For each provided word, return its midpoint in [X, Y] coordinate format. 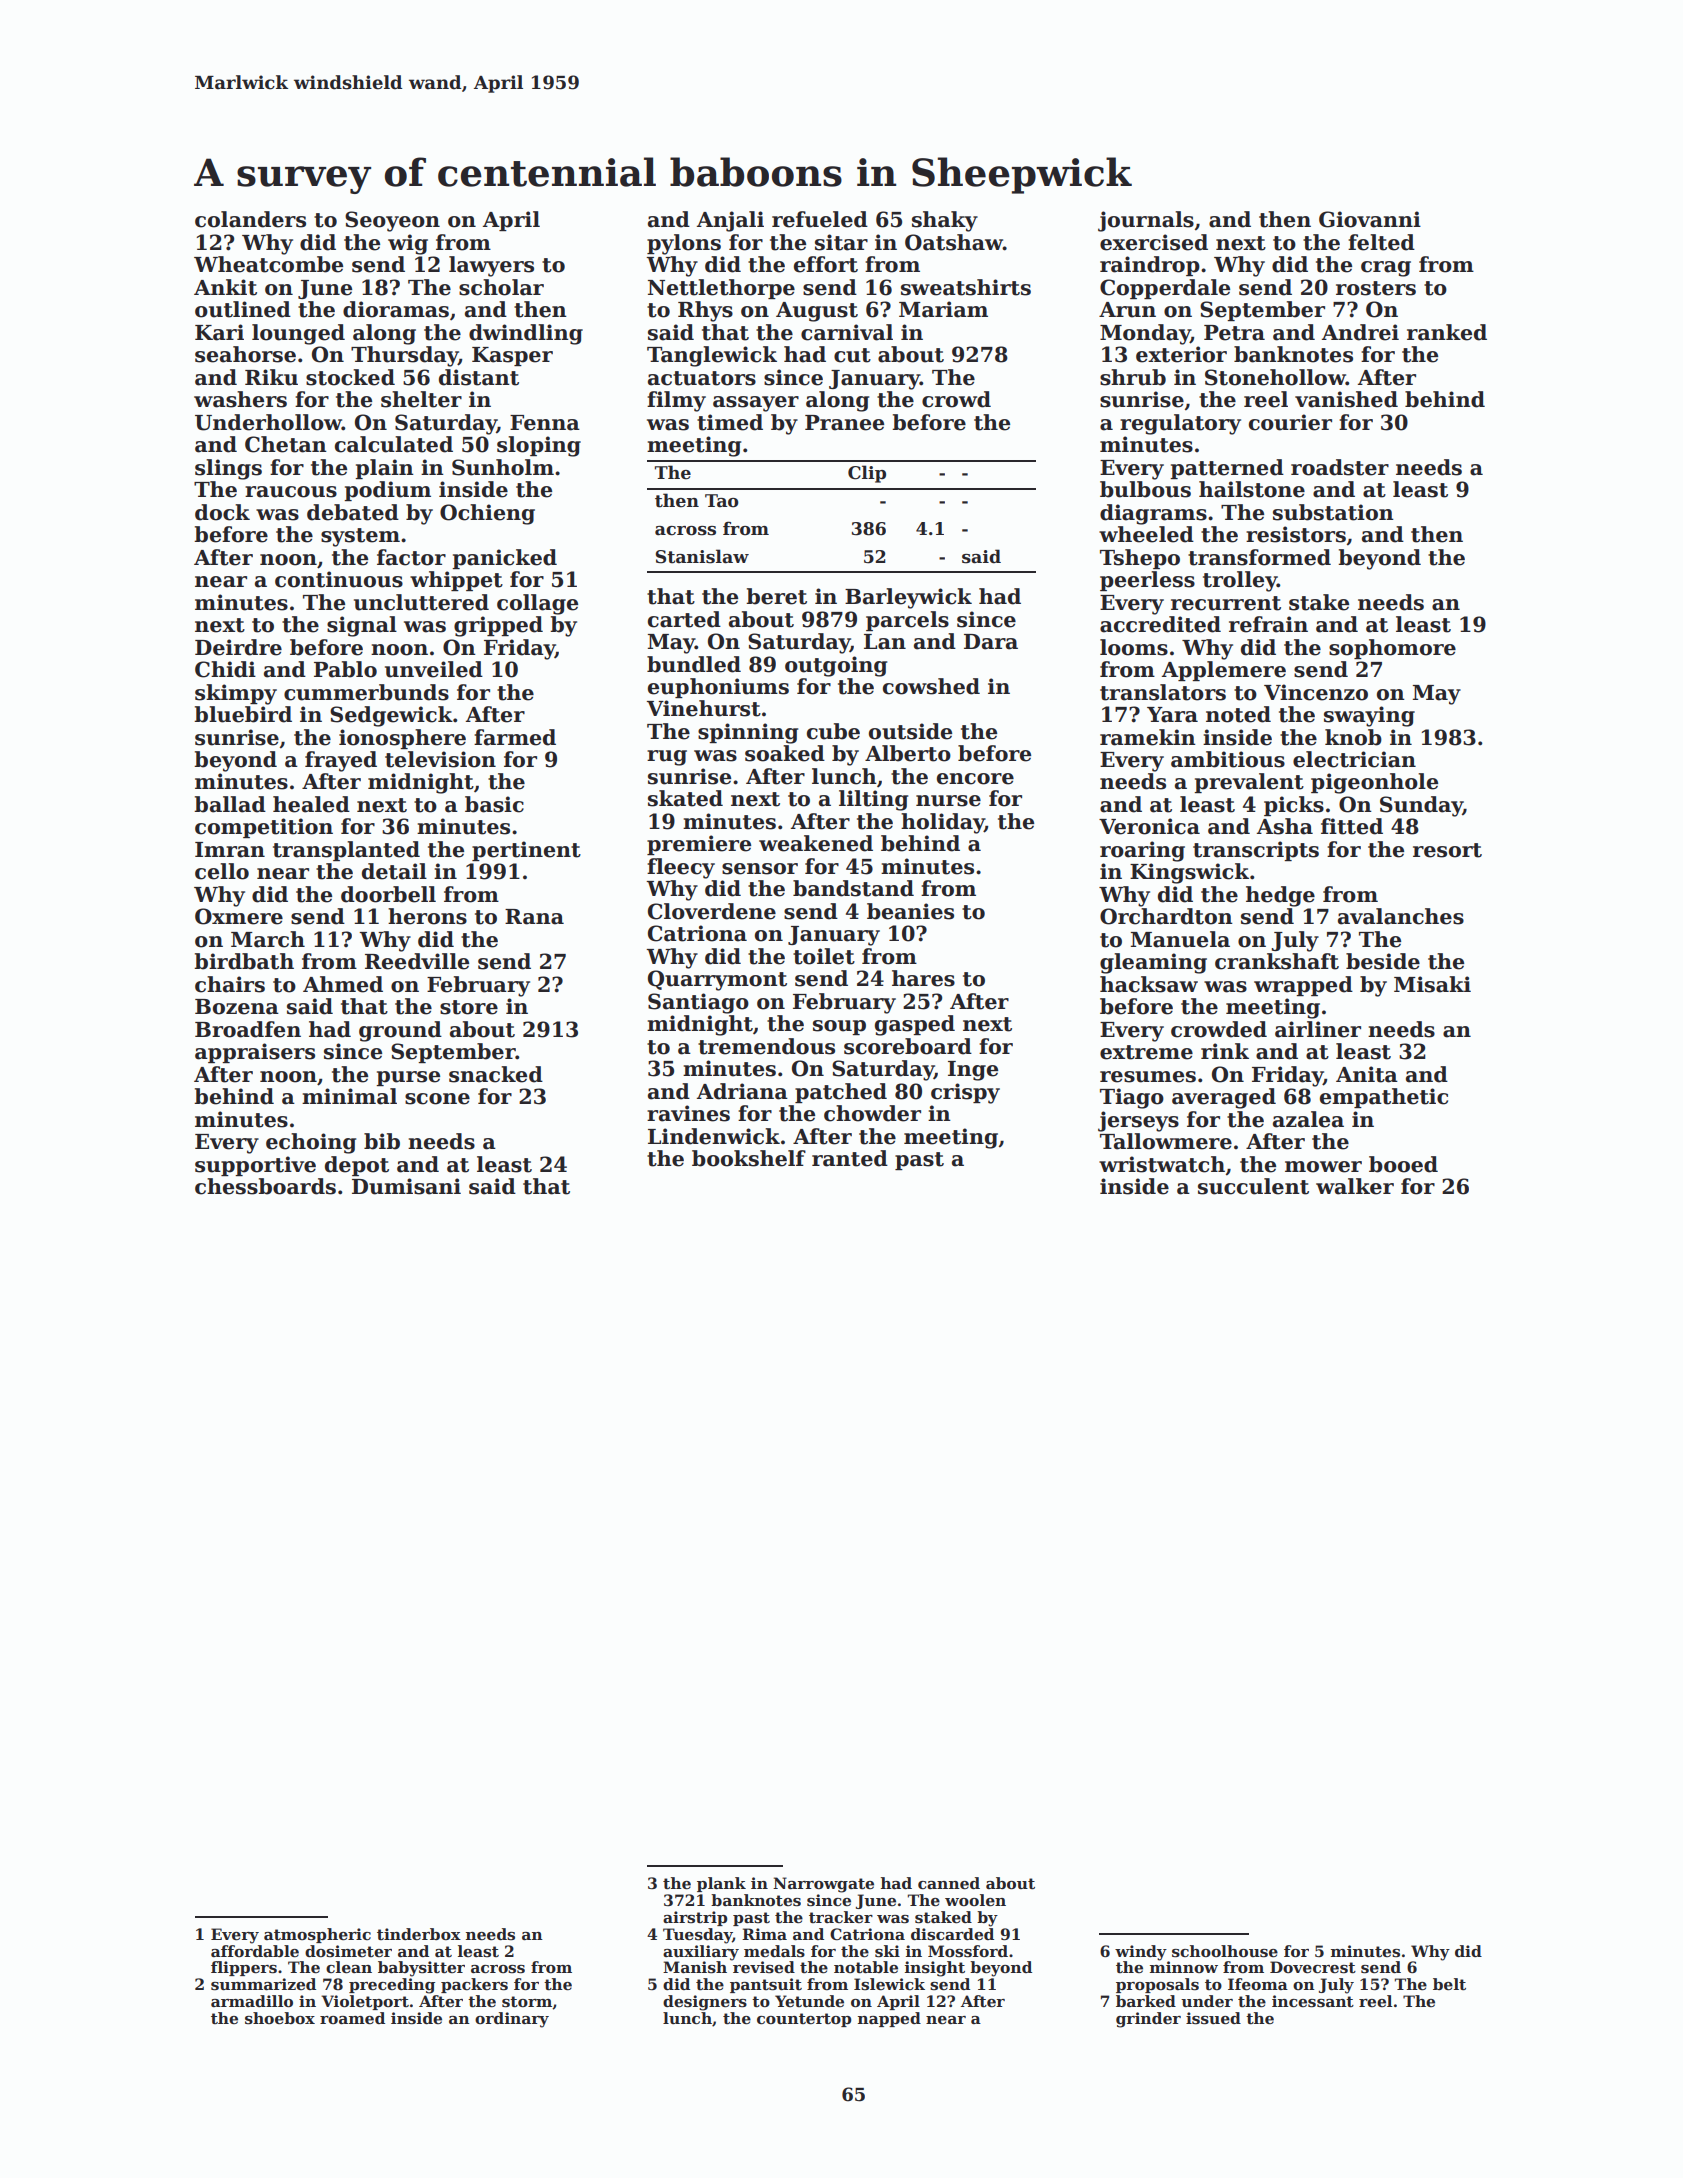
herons [427, 916]
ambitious [1228, 759]
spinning [748, 733]
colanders [250, 219]
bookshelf [749, 1158]
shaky [945, 221]
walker [1355, 1186]
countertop [804, 2020]
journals [1146, 221]
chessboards [265, 1186]
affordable [255, 1951]
